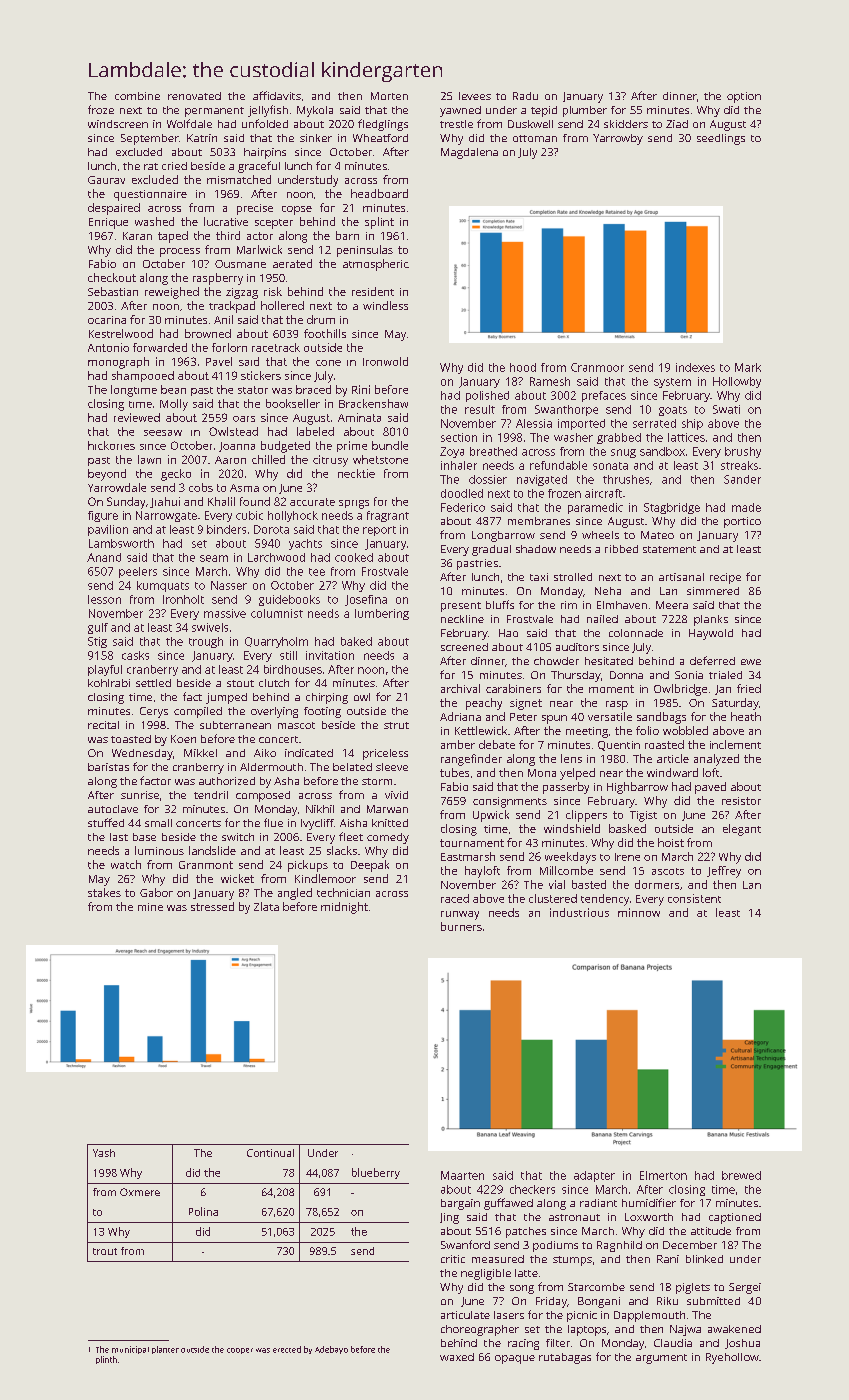  What do you see at coordinates (515, 1359) in the screenshot?
I see `opaque` at bounding box center [515, 1359].
